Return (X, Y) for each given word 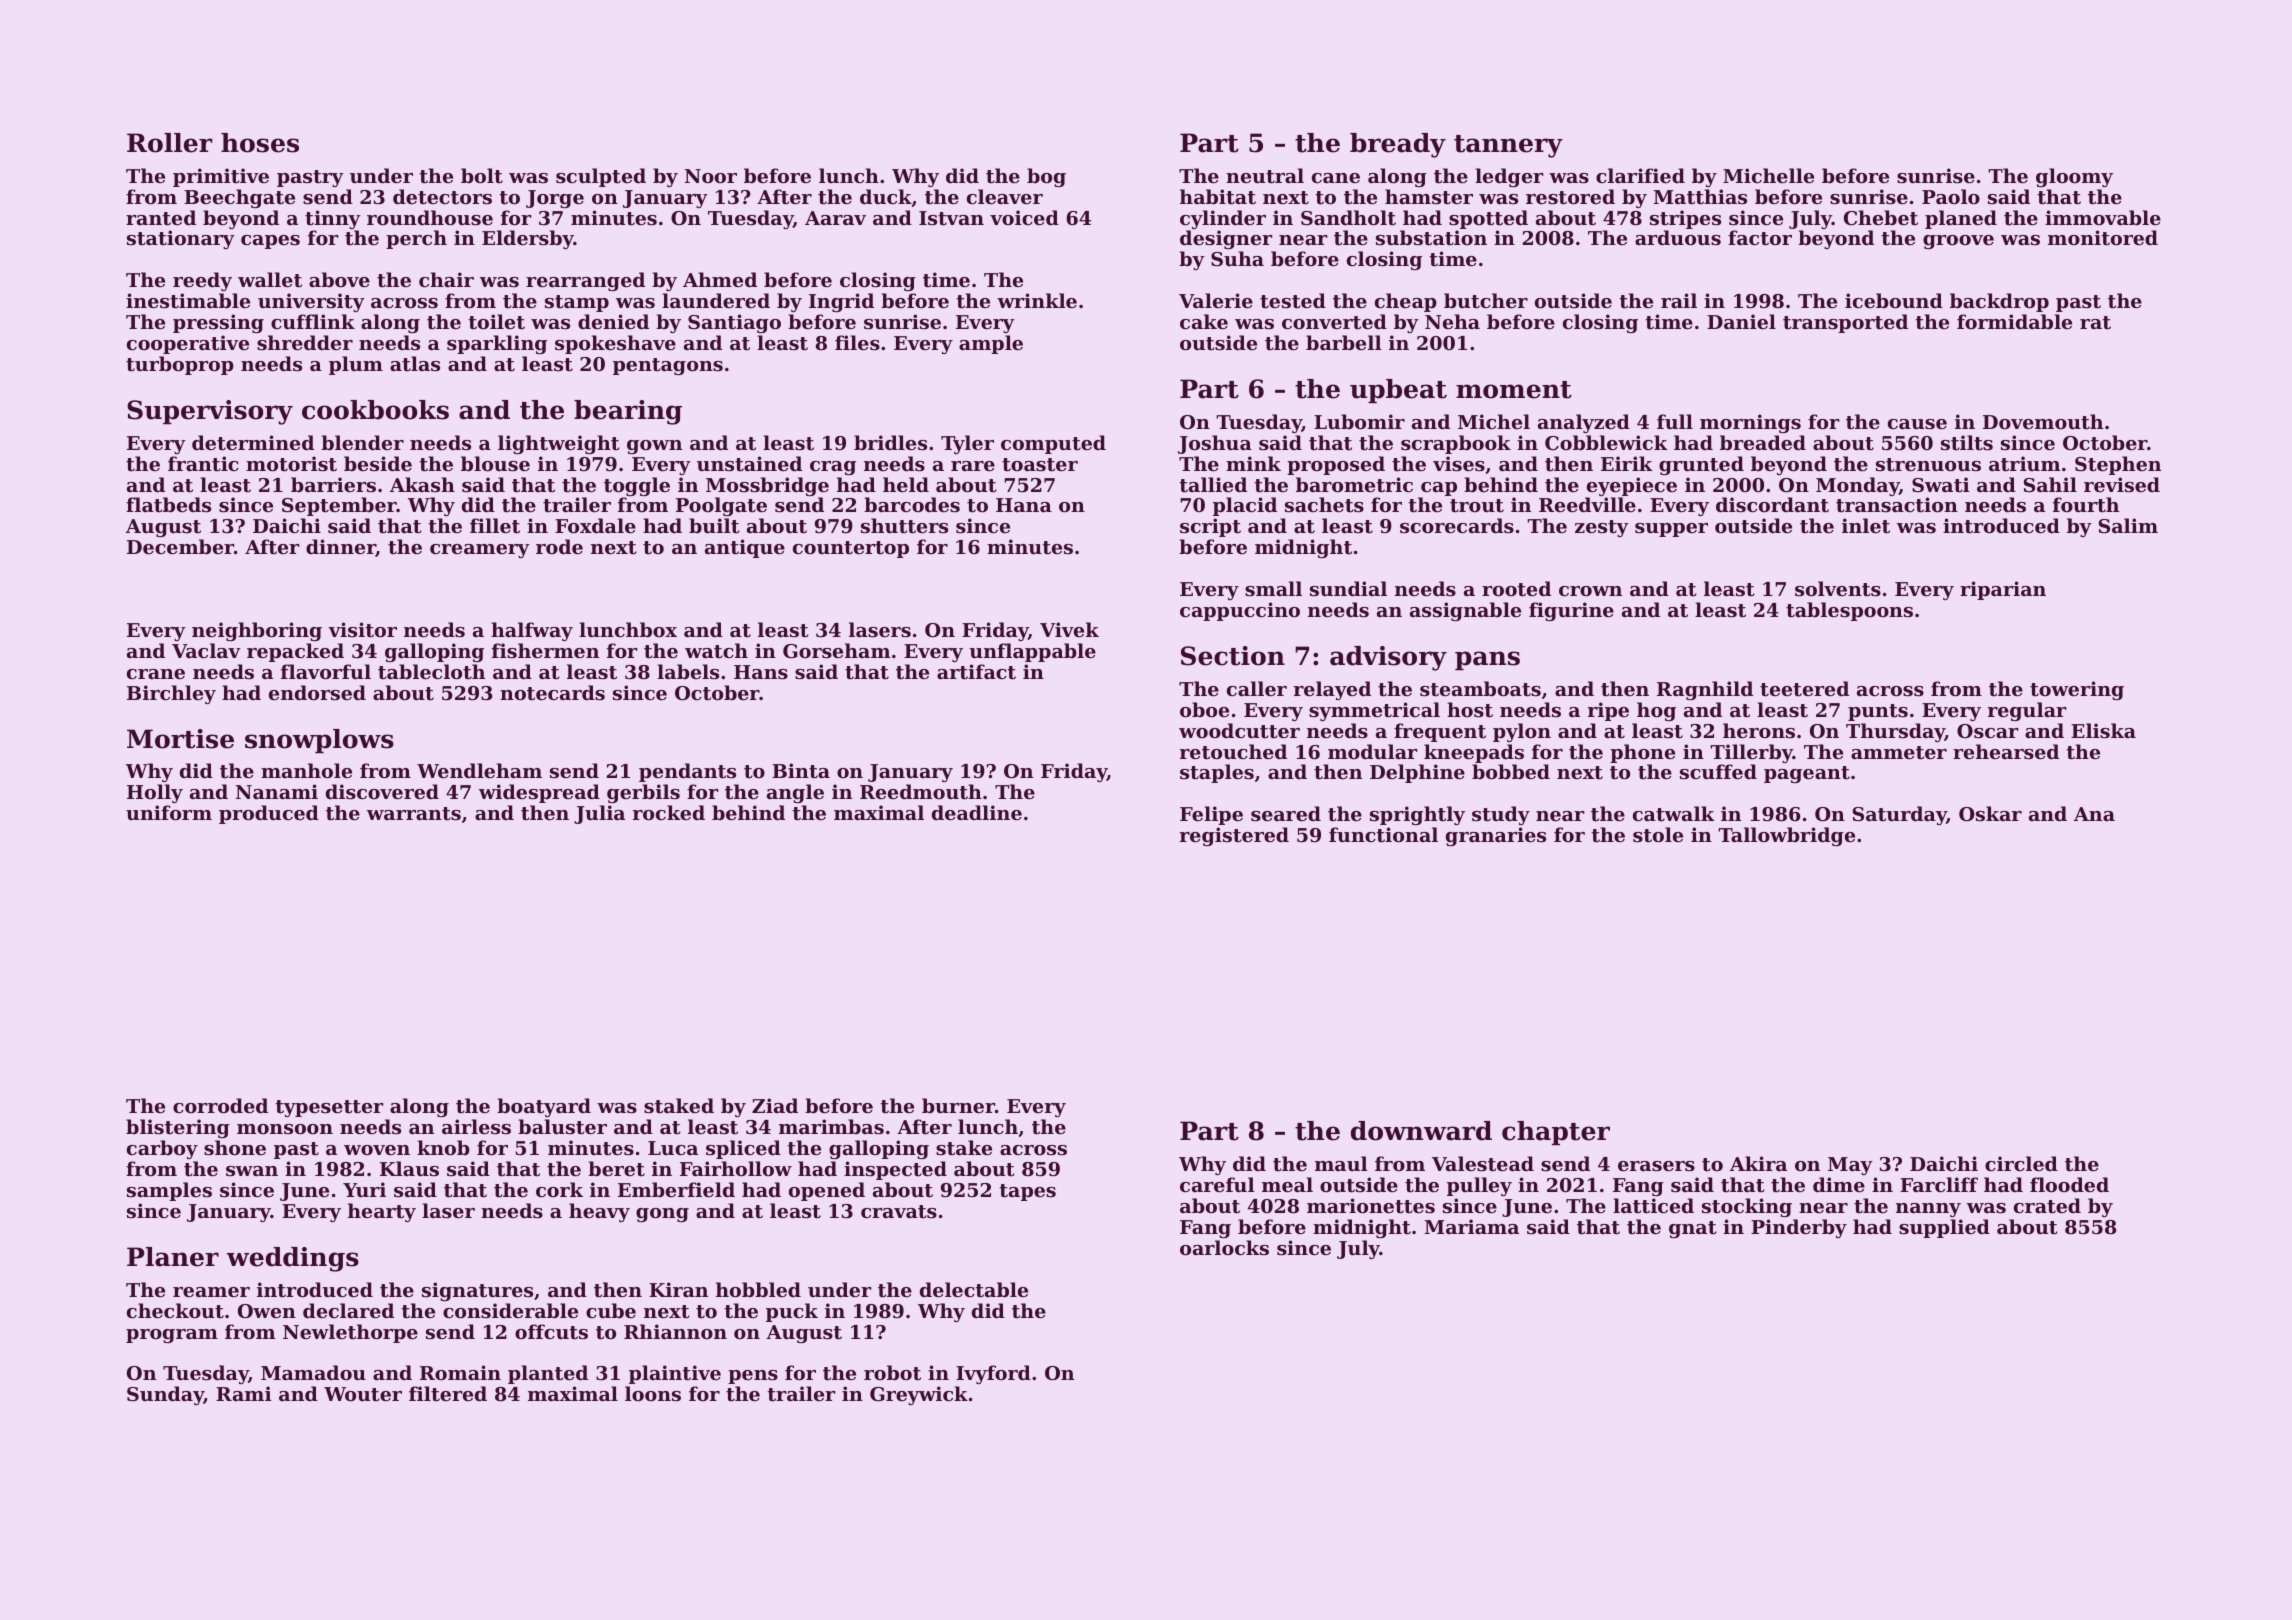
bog (1046, 177)
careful (1217, 1184)
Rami (244, 1393)
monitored (2103, 238)
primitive (221, 177)
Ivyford (993, 1374)
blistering (178, 1128)
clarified (1640, 176)
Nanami (277, 791)
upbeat (1398, 391)
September (339, 506)
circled (2021, 1164)
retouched (1233, 752)
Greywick (919, 1395)
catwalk (1674, 814)
